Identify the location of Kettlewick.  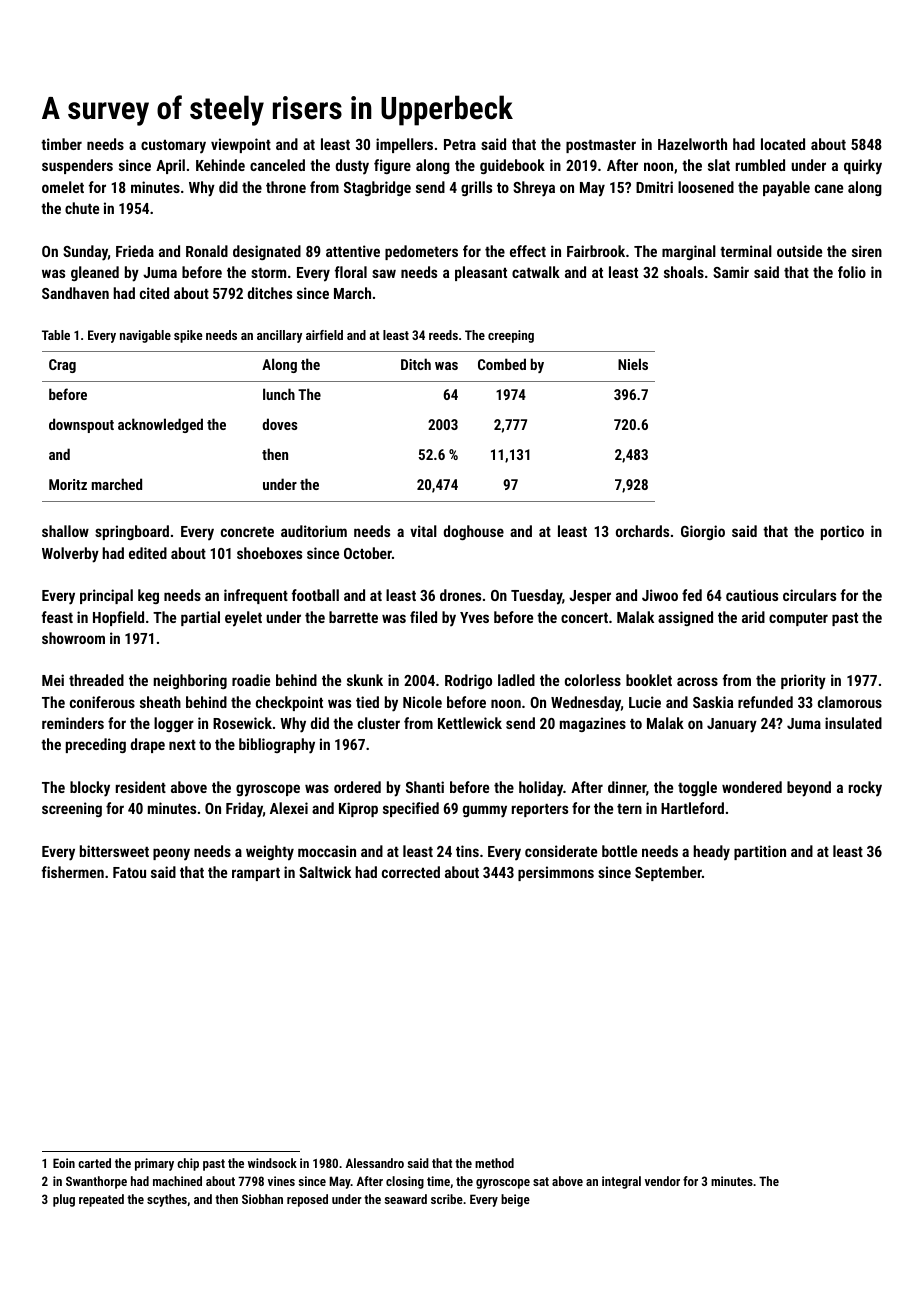
(470, 723).
